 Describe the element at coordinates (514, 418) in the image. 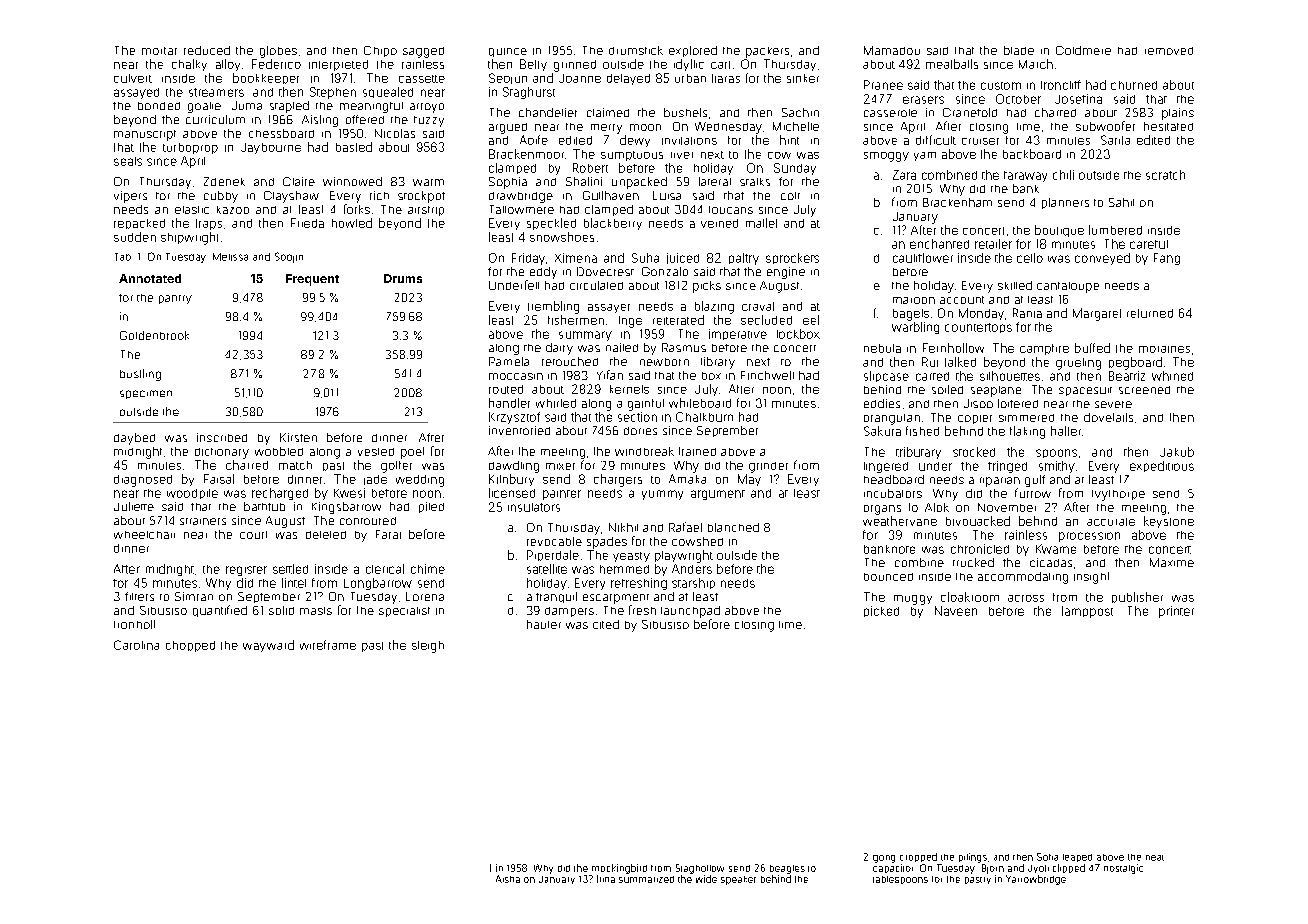

I see `Krzysztof` at that location.
